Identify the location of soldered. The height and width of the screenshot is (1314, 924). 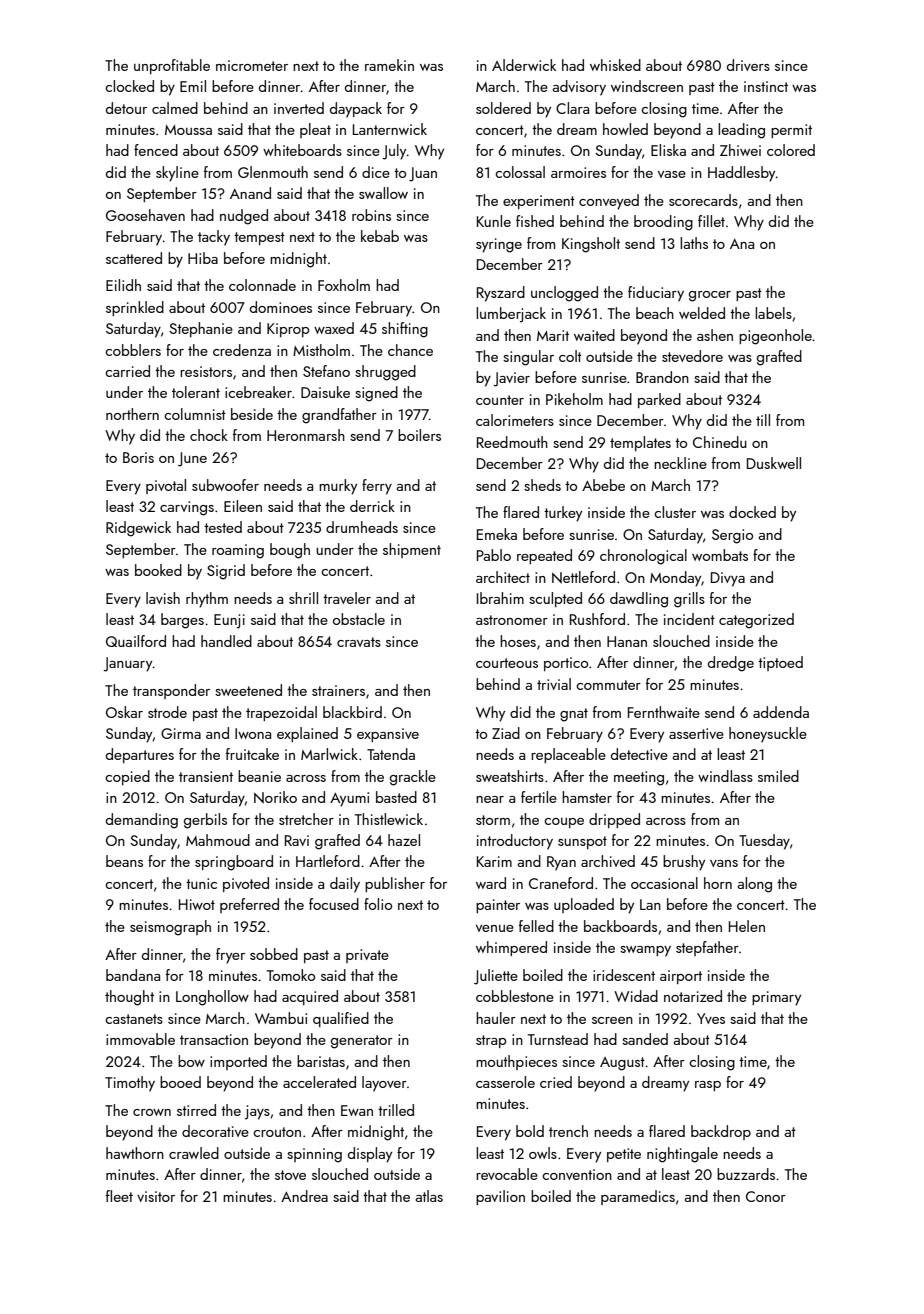
(503, 108).
